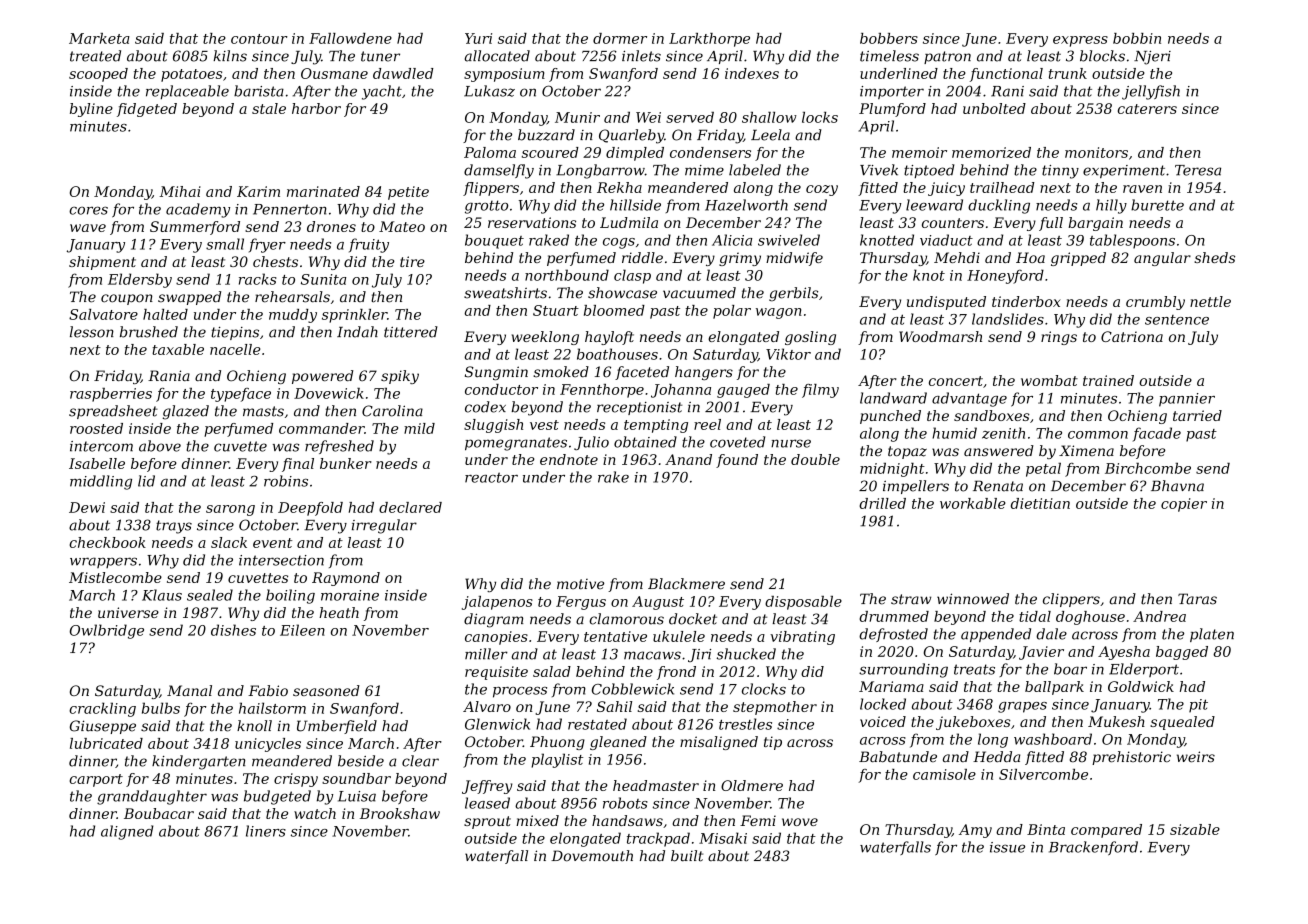 The width and height of the screenshot is (1308, 924). What do you see at coordinates (493, 426) in the screenshot?
I see `sluggish` at bounding box center [493, 426].
